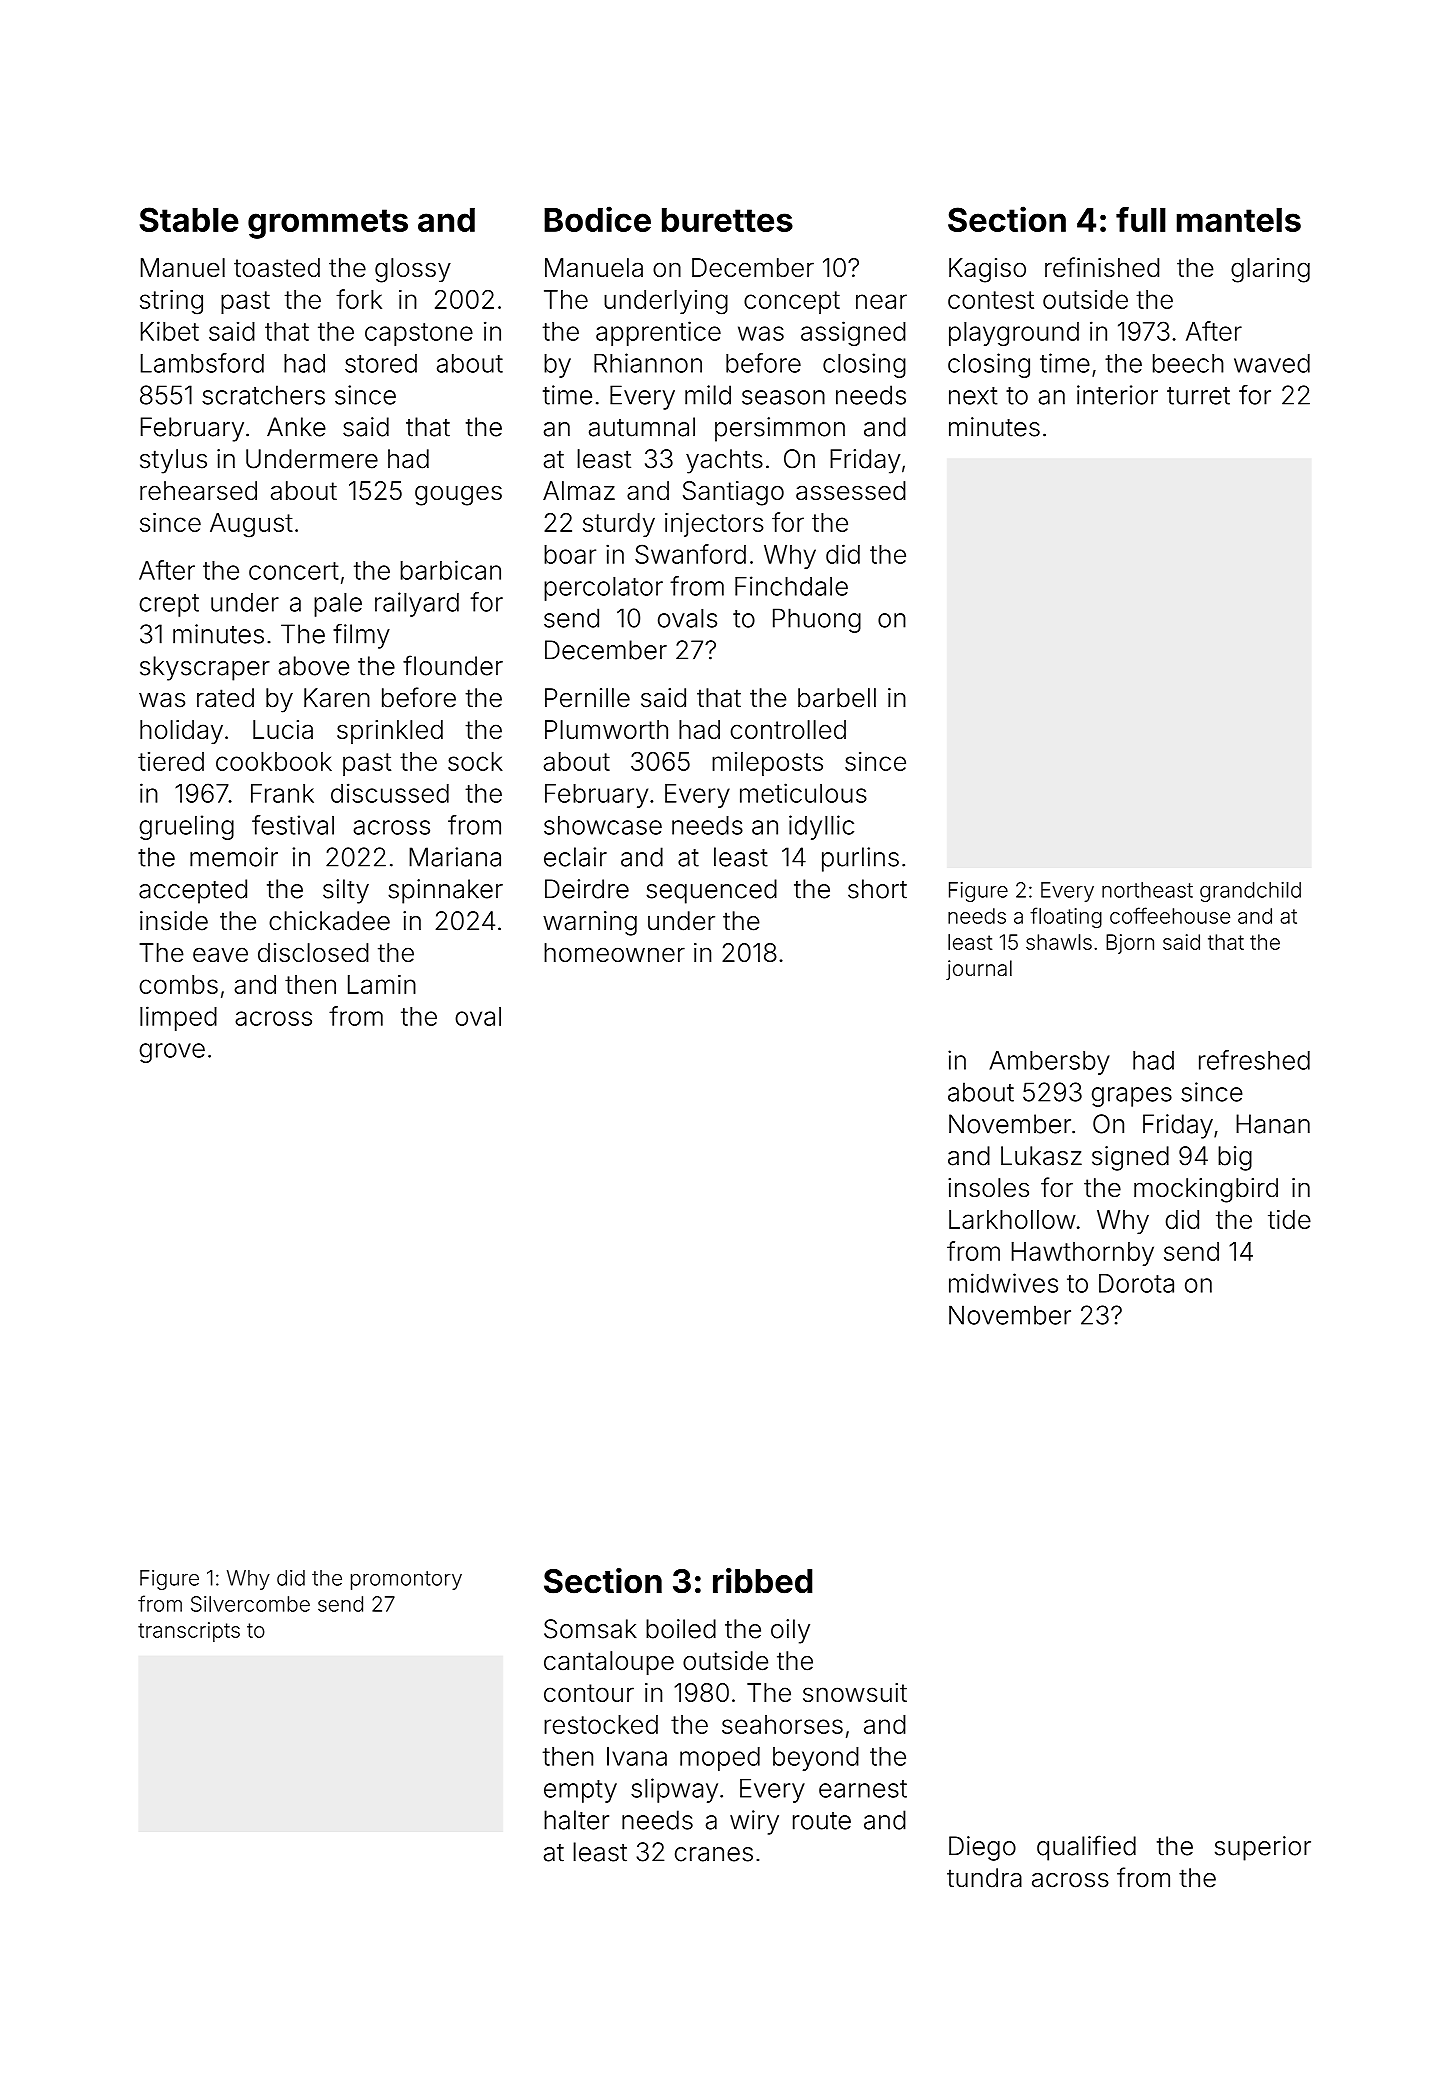 This screenshot has height=2100, width=1450. Describe the element at coordinates (982, 1848) in the screenshot. I see `Diego` at that location.
